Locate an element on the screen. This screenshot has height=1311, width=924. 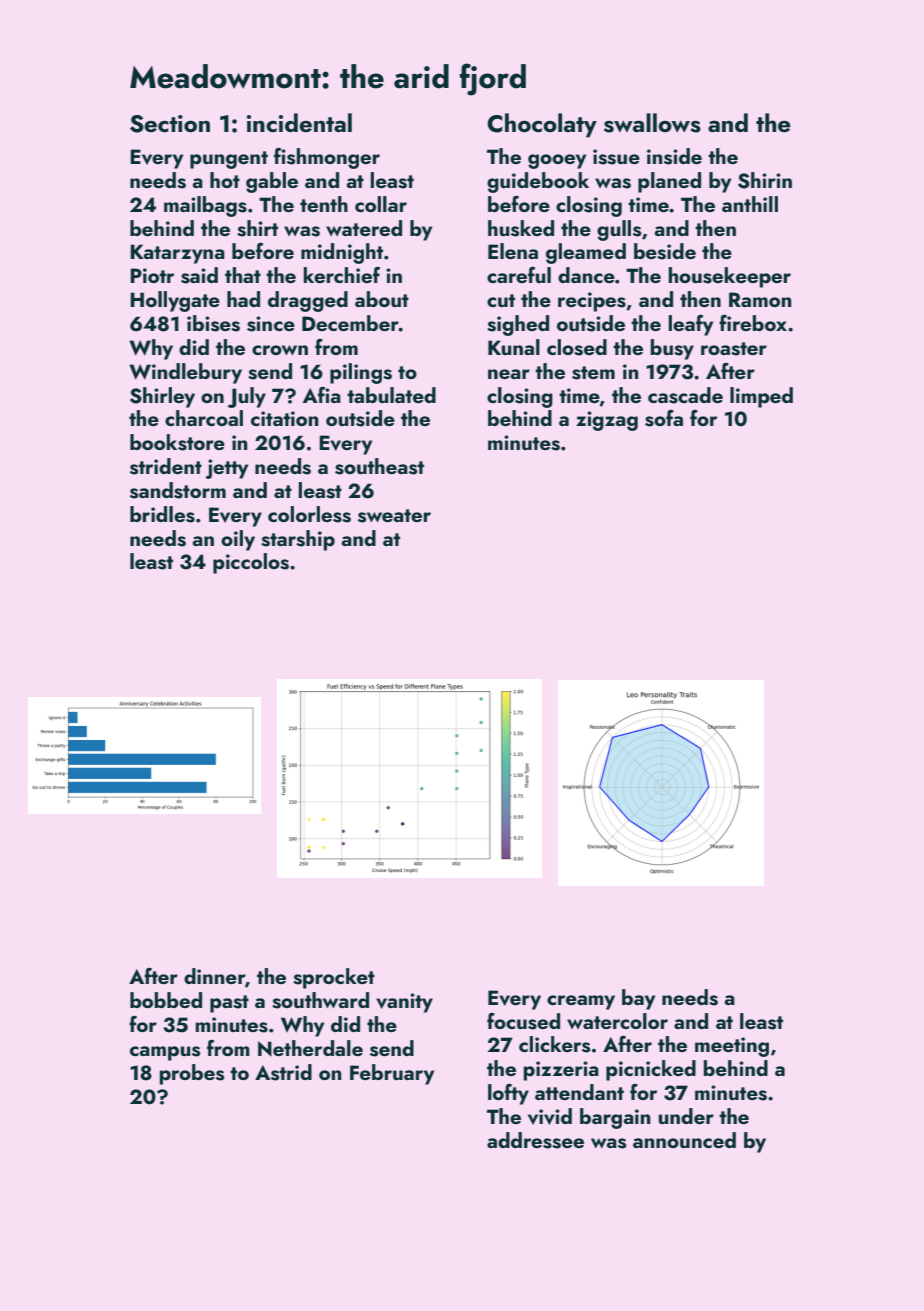
piccolos is located at coordinates (251, 563).
